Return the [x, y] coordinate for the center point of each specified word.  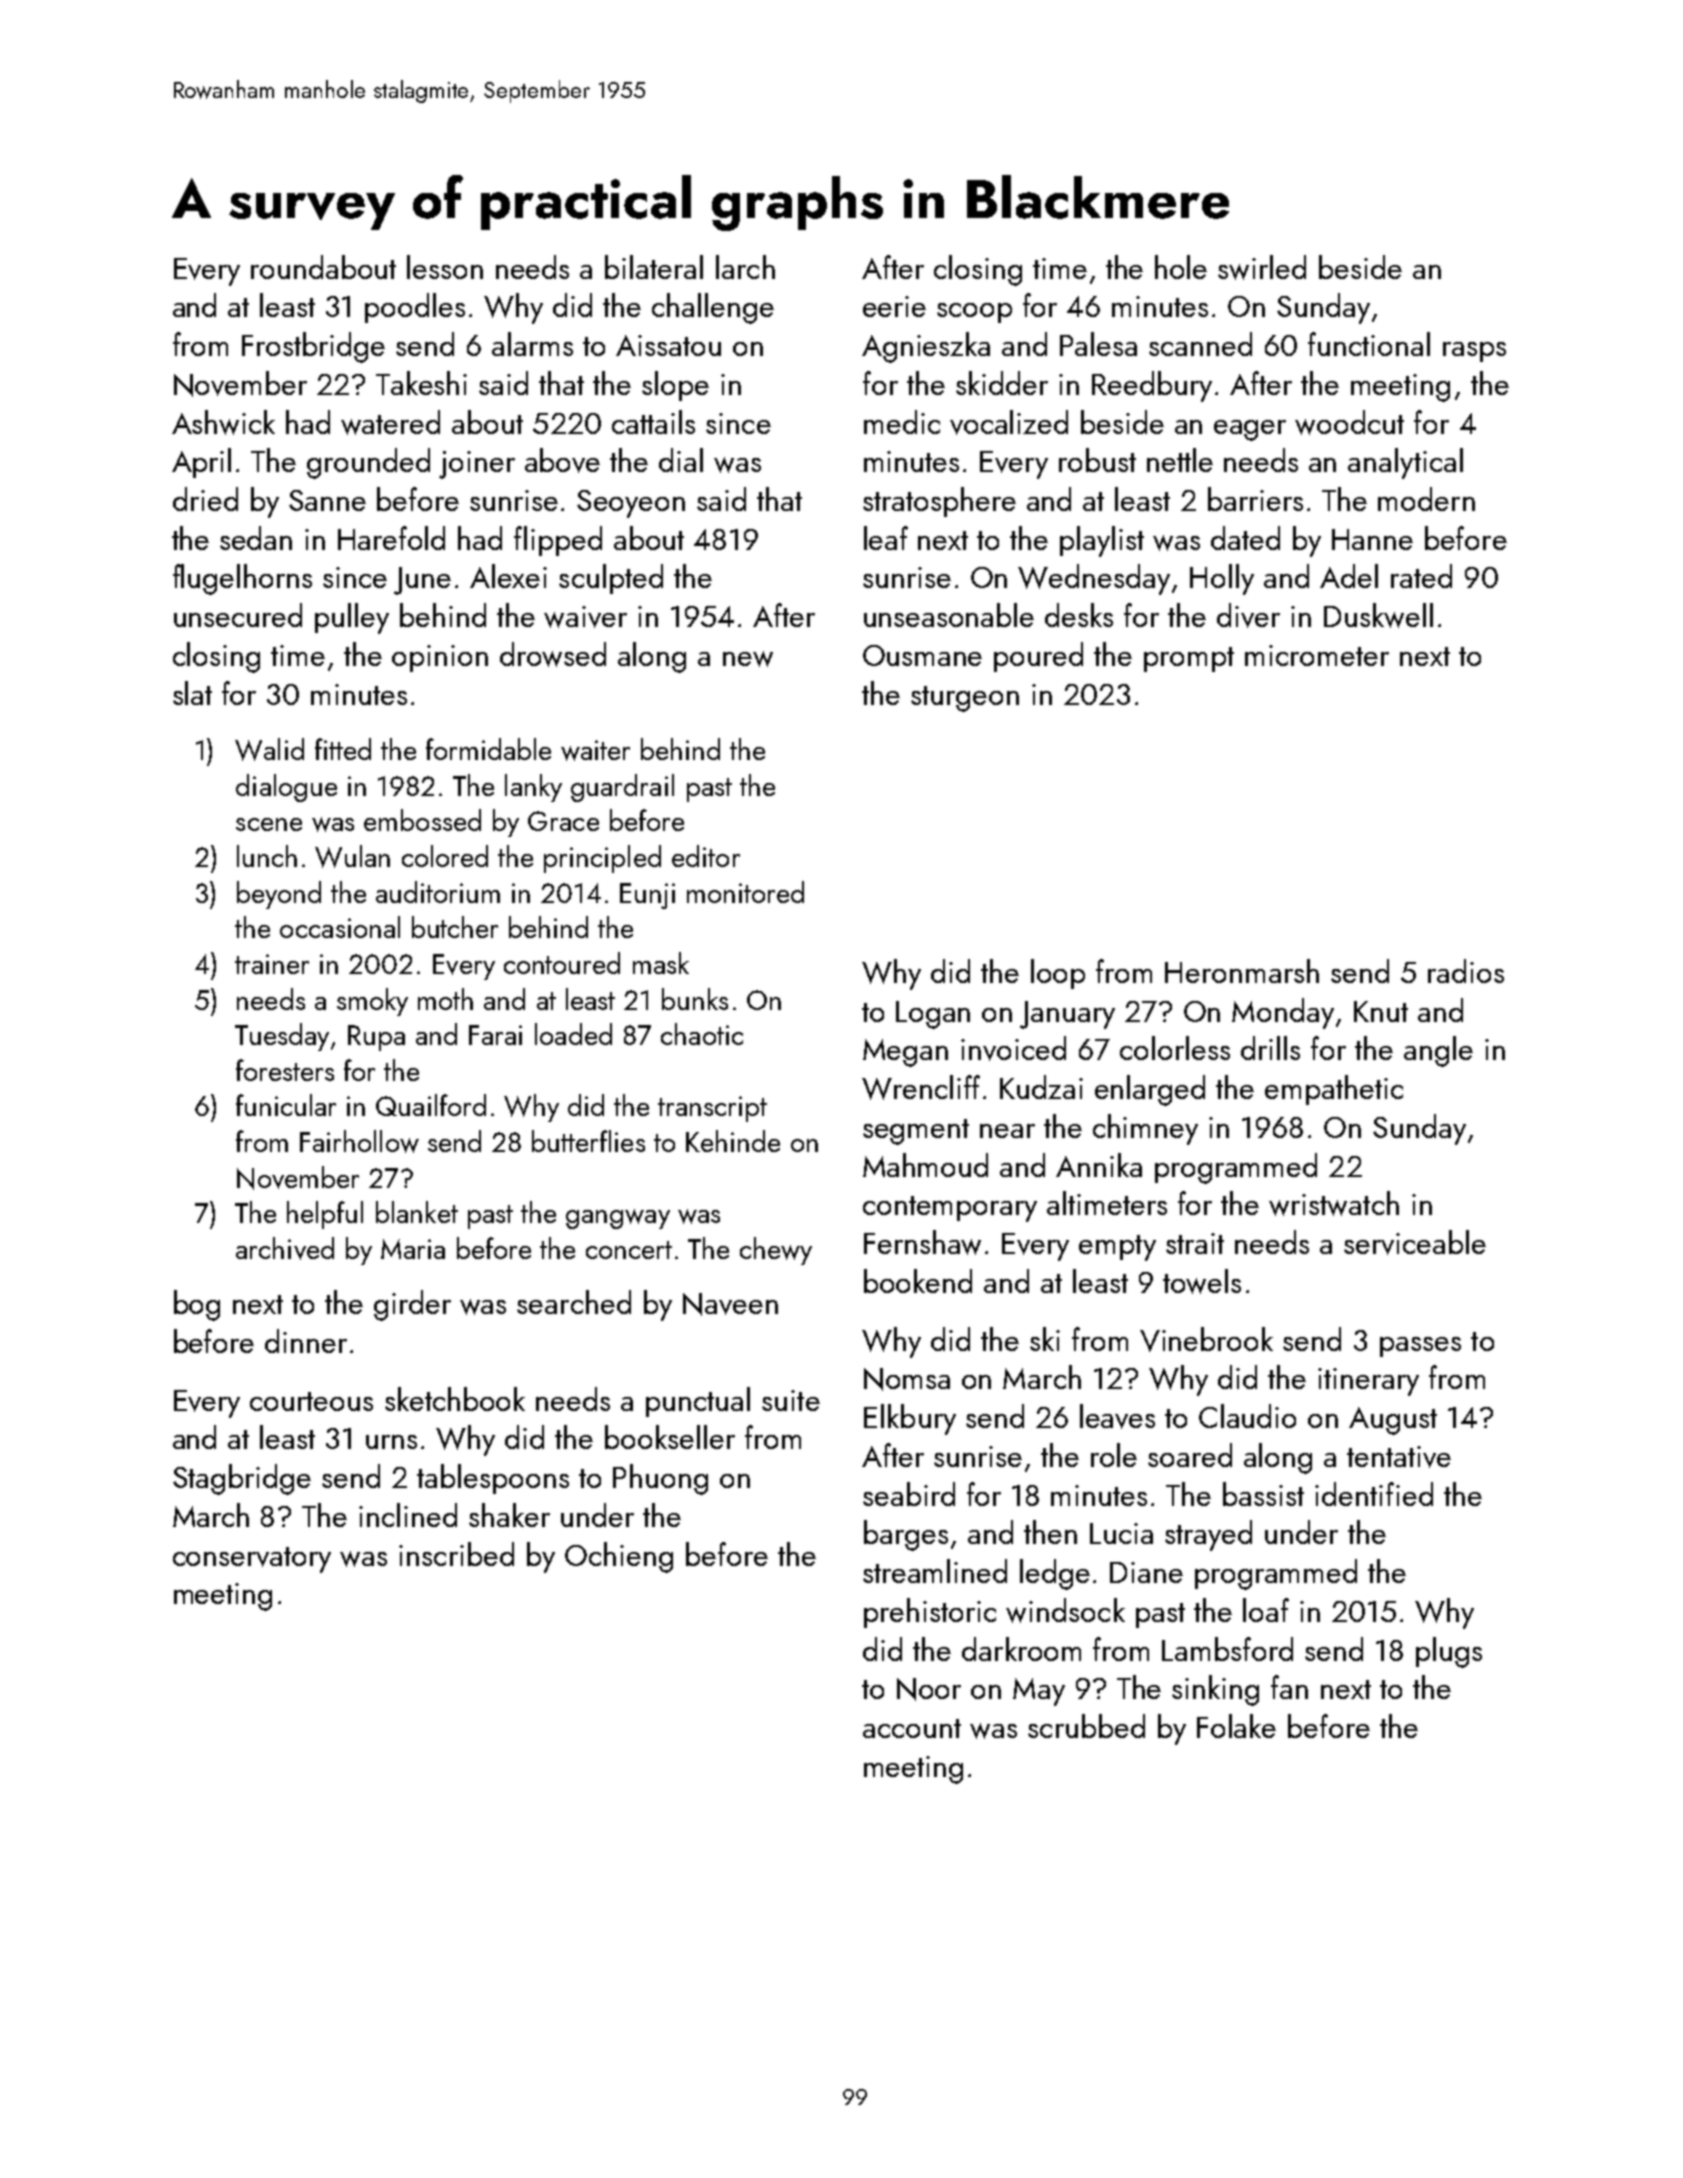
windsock [1065, 1610]
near [1007, 1131]
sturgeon [965, 699]
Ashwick [223, 422]
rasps [1474, 352]
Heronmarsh [1242, 971]
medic [902, 422]
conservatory [252, 1560]
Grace [563, 821]
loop [1058, 974]
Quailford [431, 1105]
